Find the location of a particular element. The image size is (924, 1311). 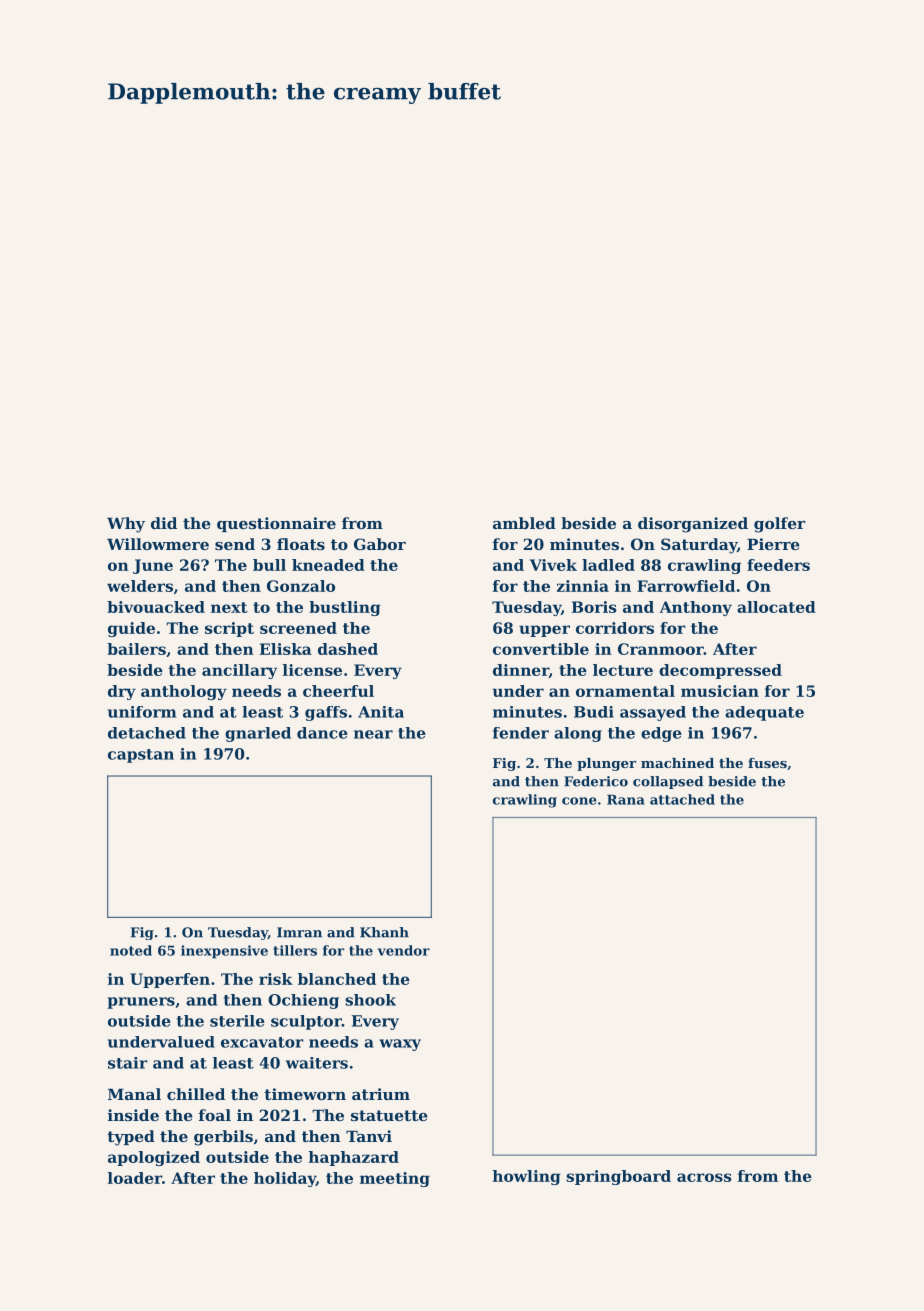

ambled is located at coordinates (524, 523).
